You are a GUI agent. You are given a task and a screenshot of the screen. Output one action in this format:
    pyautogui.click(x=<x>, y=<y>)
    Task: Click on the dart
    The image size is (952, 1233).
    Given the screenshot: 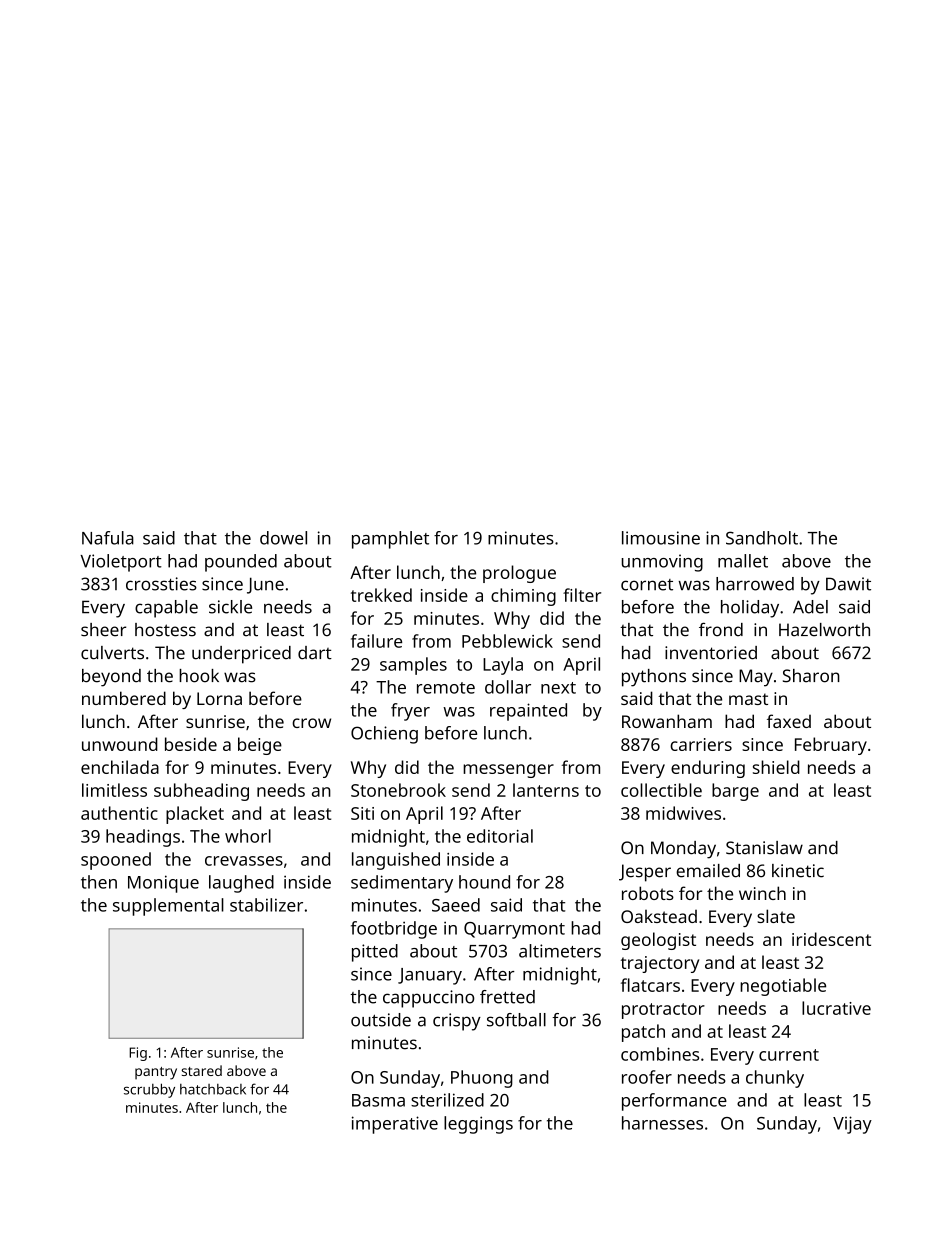 What is the action you would take?
    pyautogui.click(x=315, y=653)
